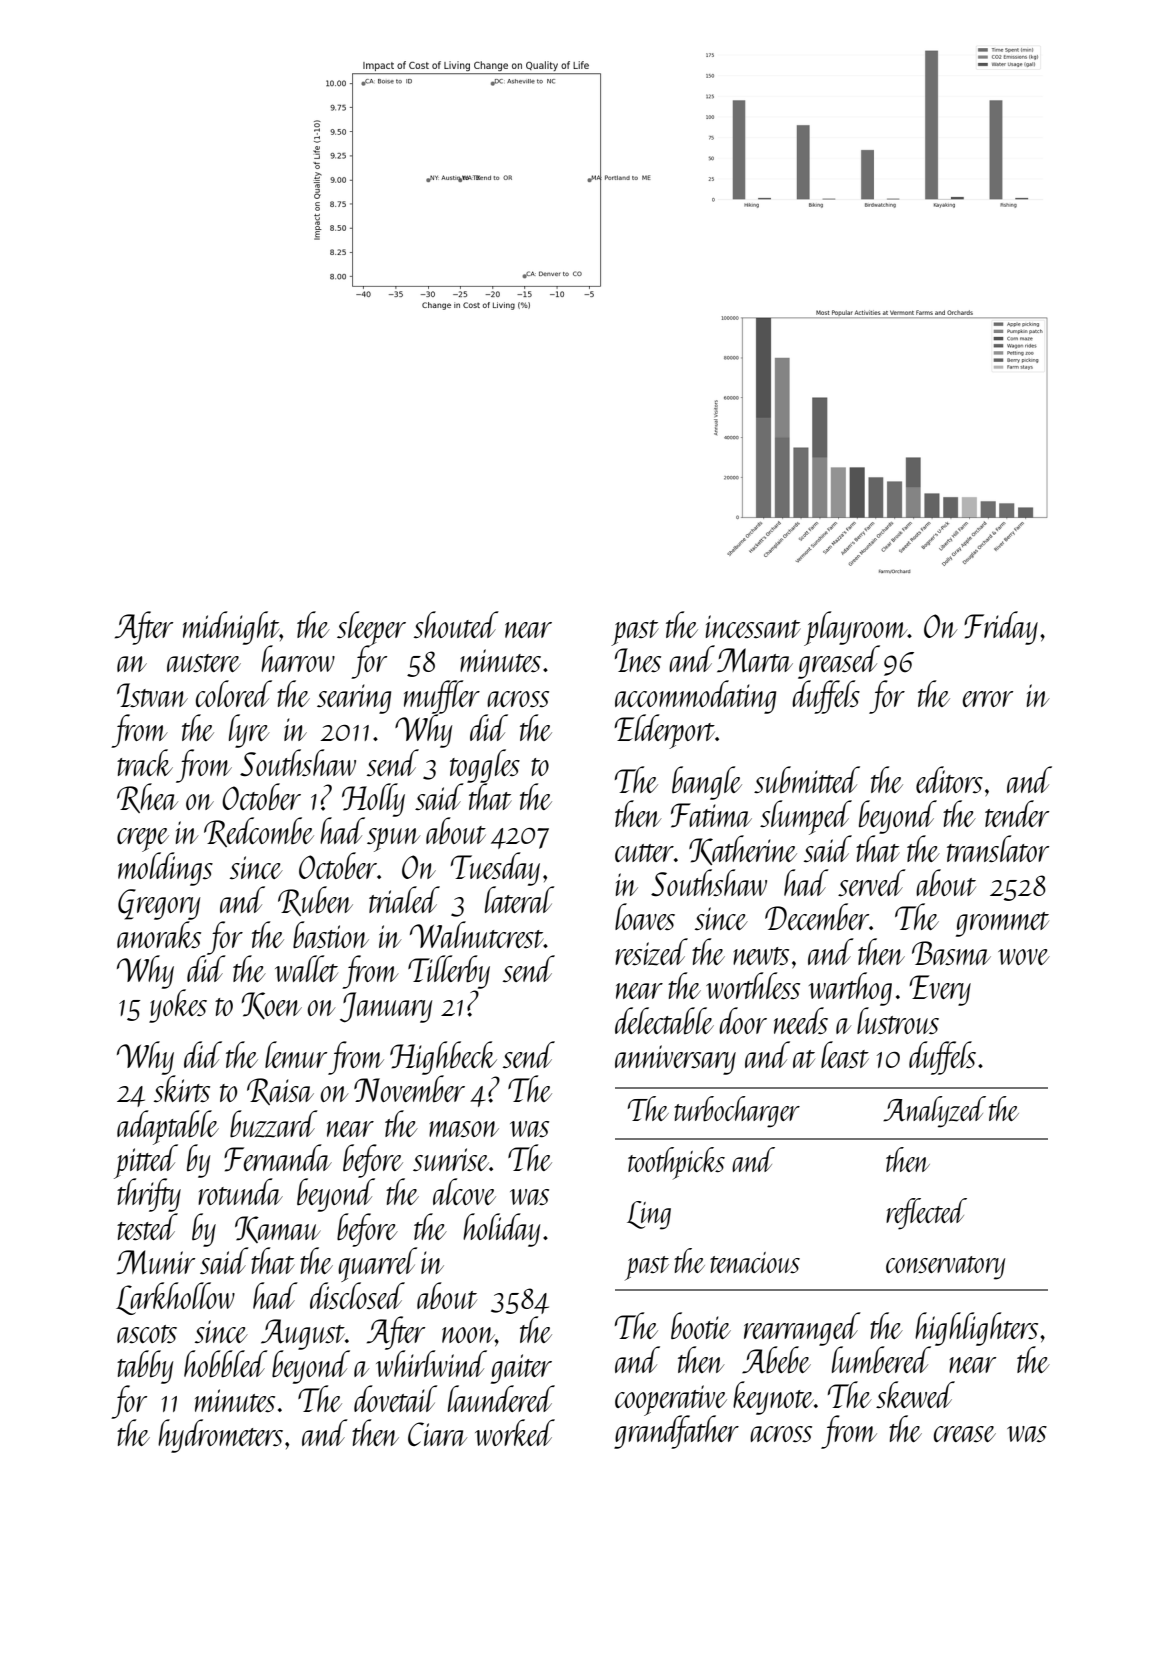 This screenshot has width=1165, height=1654. Describe the element at coordinates (259, 832) in the screenshot. I see `Redcombe` at that location.
